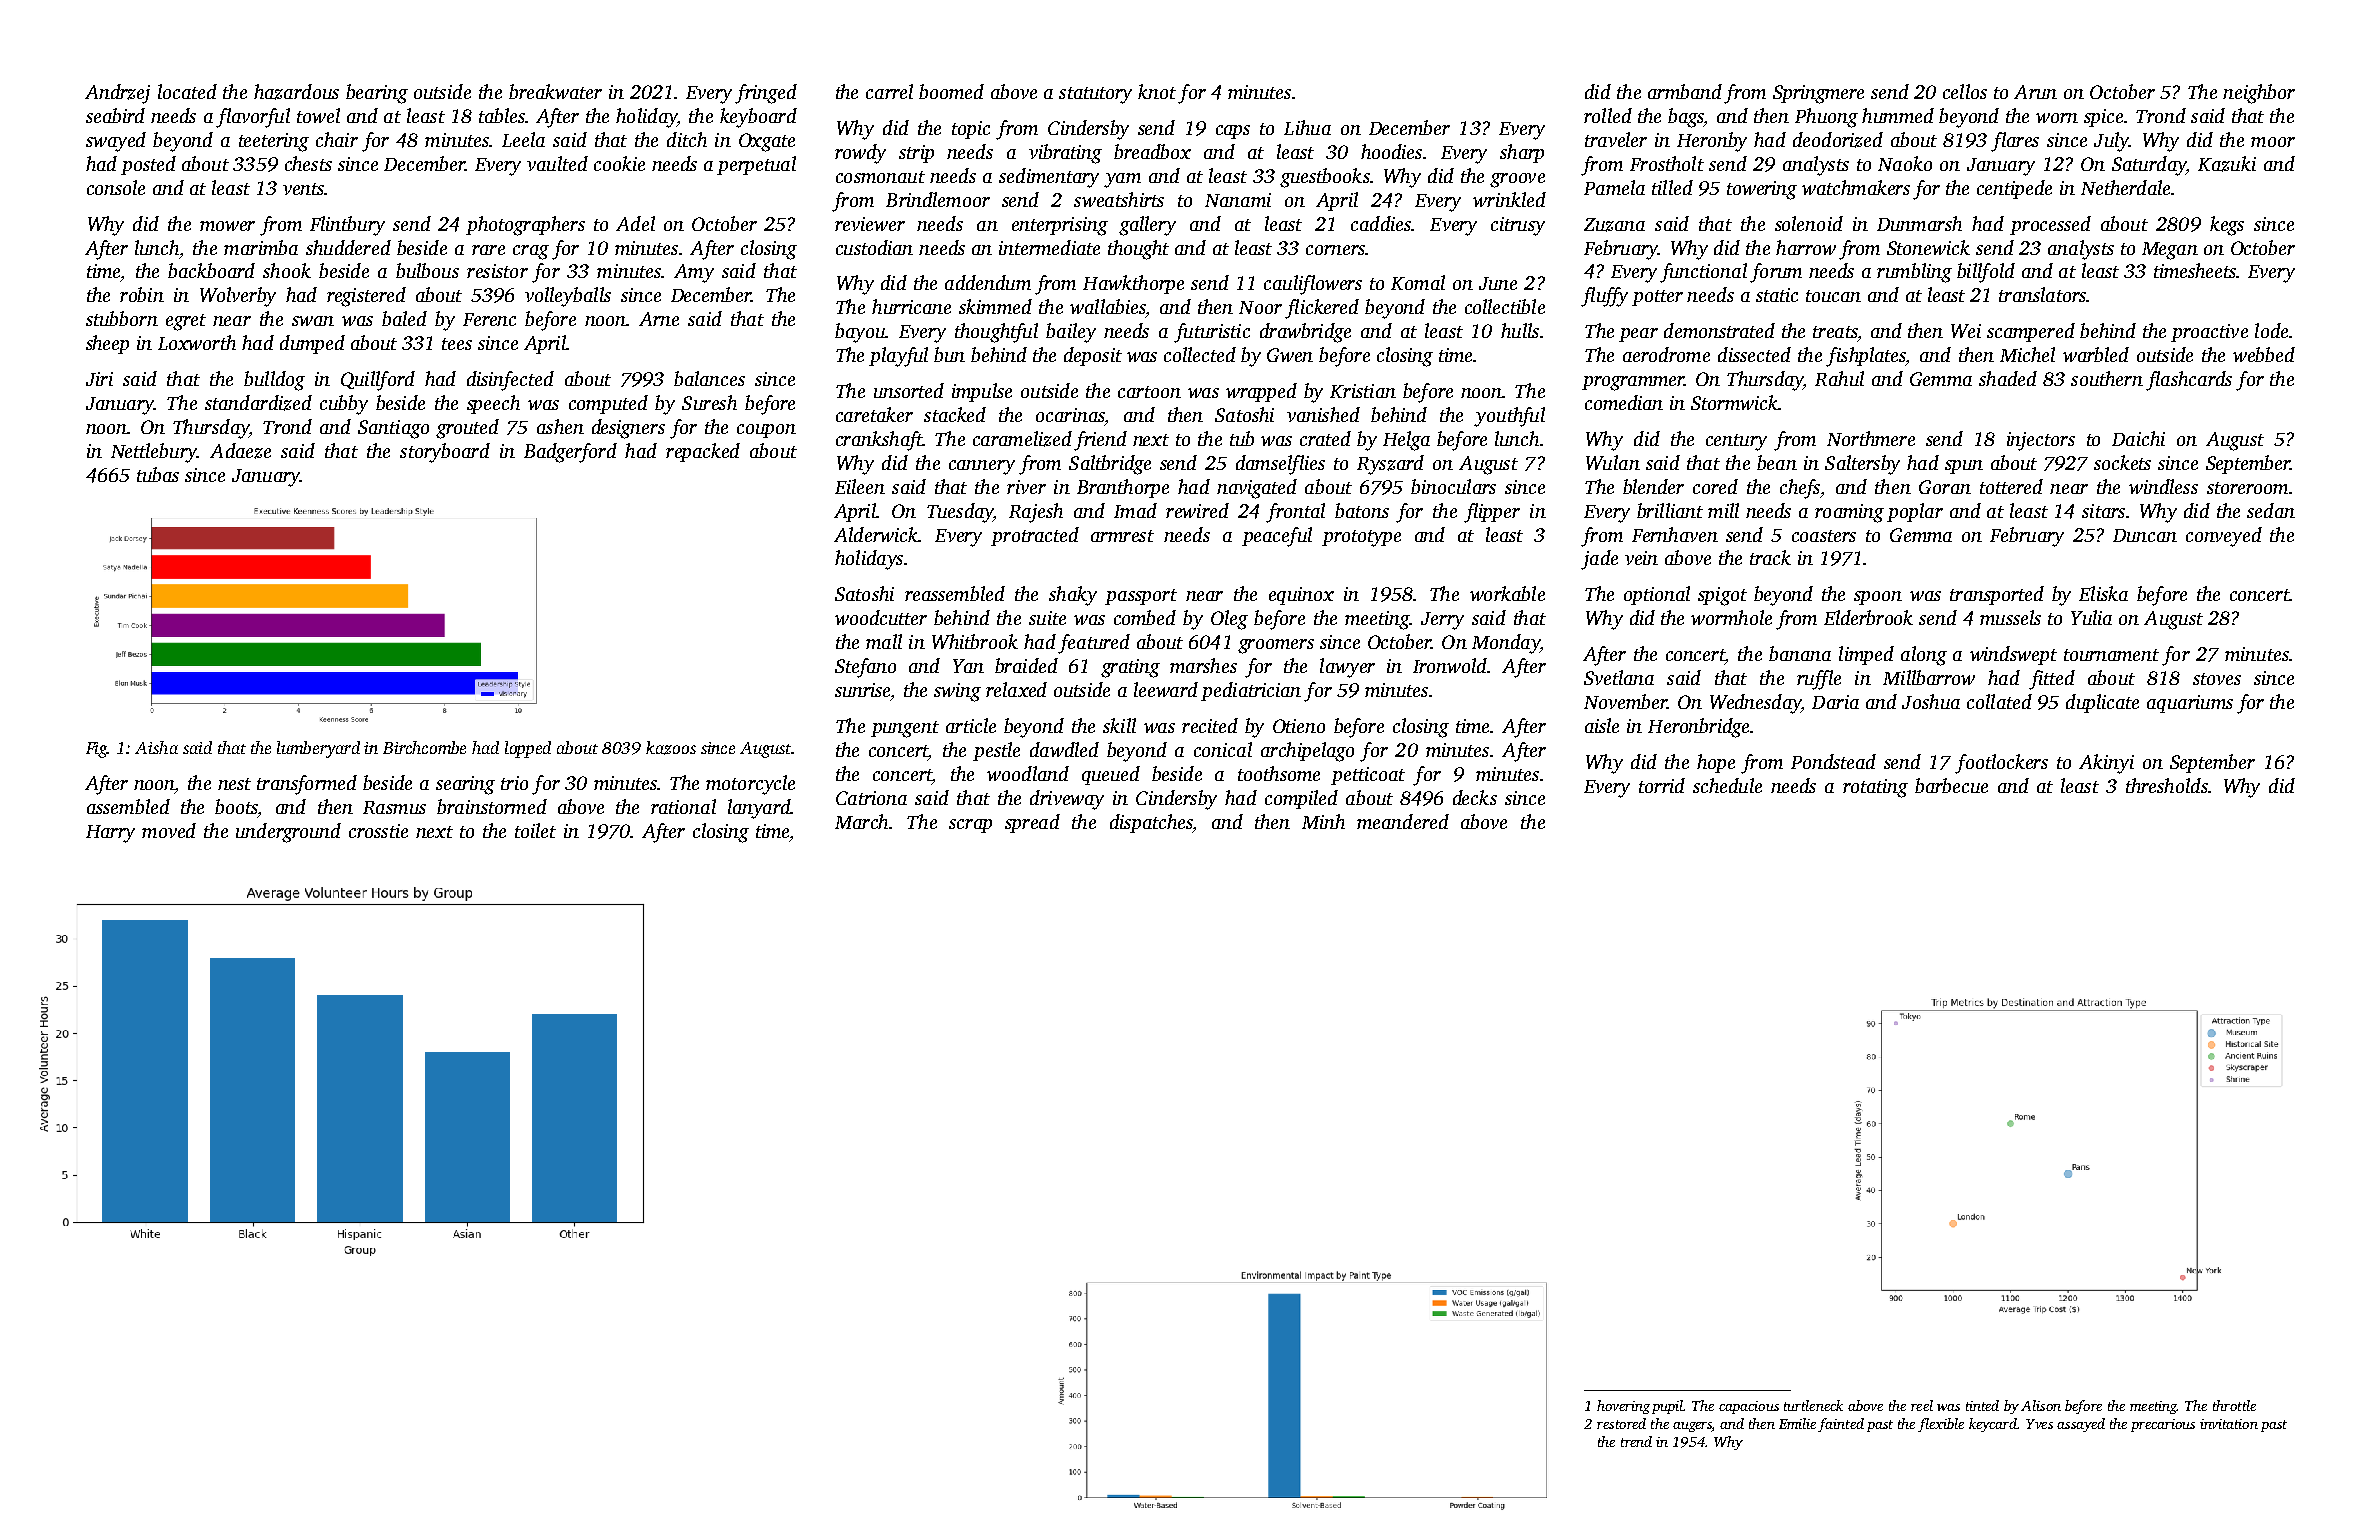 This screenshot has width=2380, height=1540. I want to click on bearing, so click(377, 94).
